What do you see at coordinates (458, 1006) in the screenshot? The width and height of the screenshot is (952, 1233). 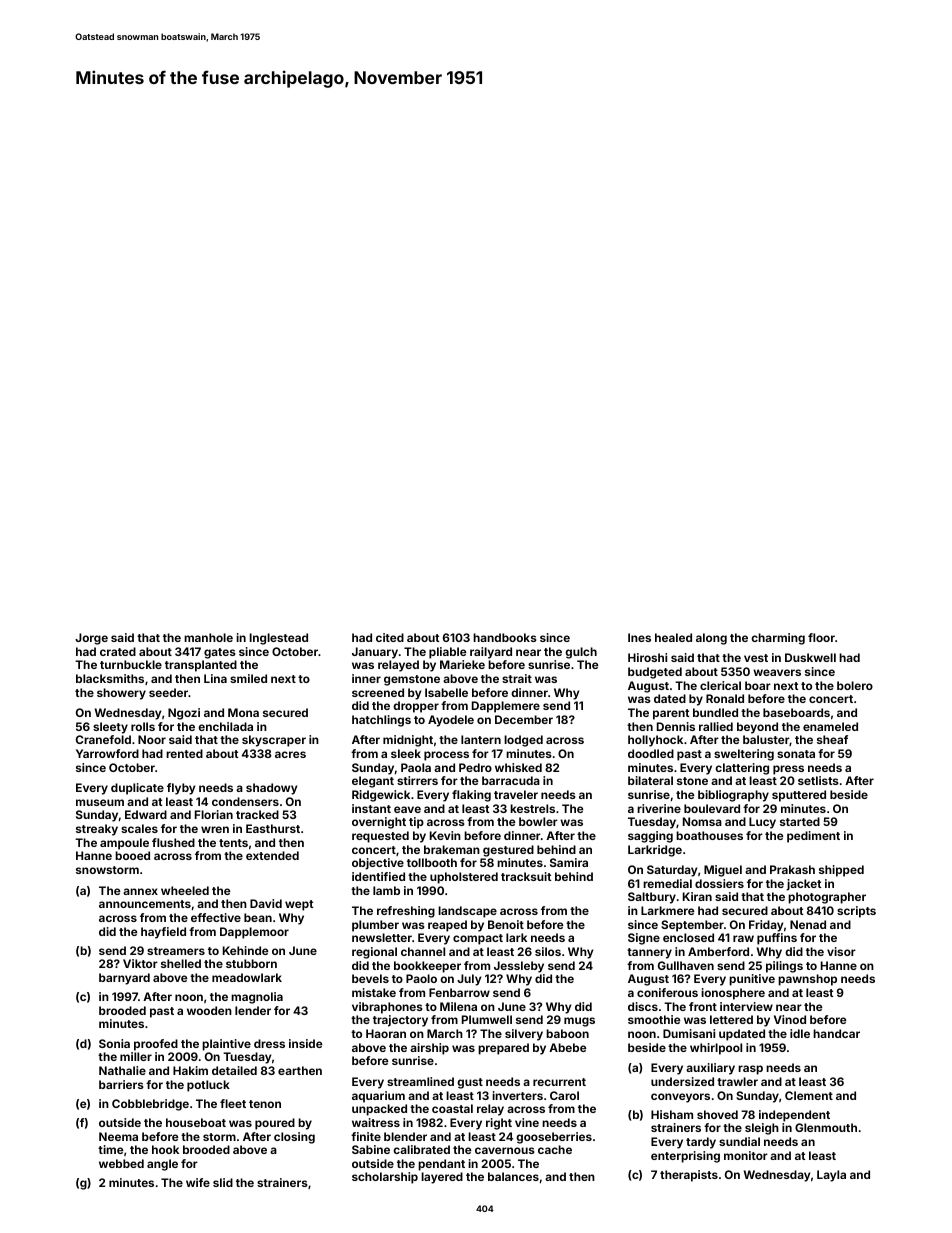 I see `Milena` at bounding box center [458, 1006].
